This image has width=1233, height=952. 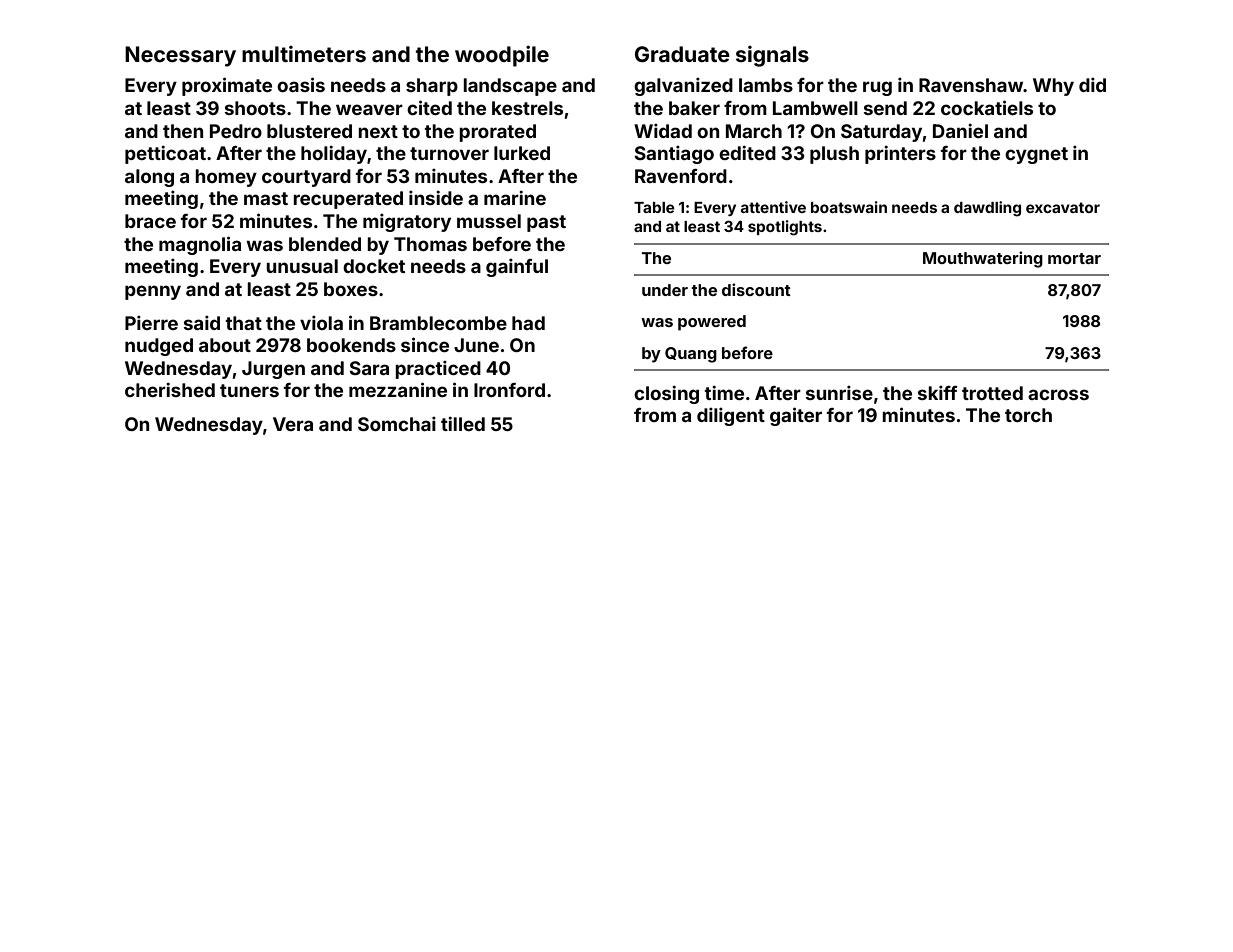 I want to click on Vera, so click(x=293, y=424).
